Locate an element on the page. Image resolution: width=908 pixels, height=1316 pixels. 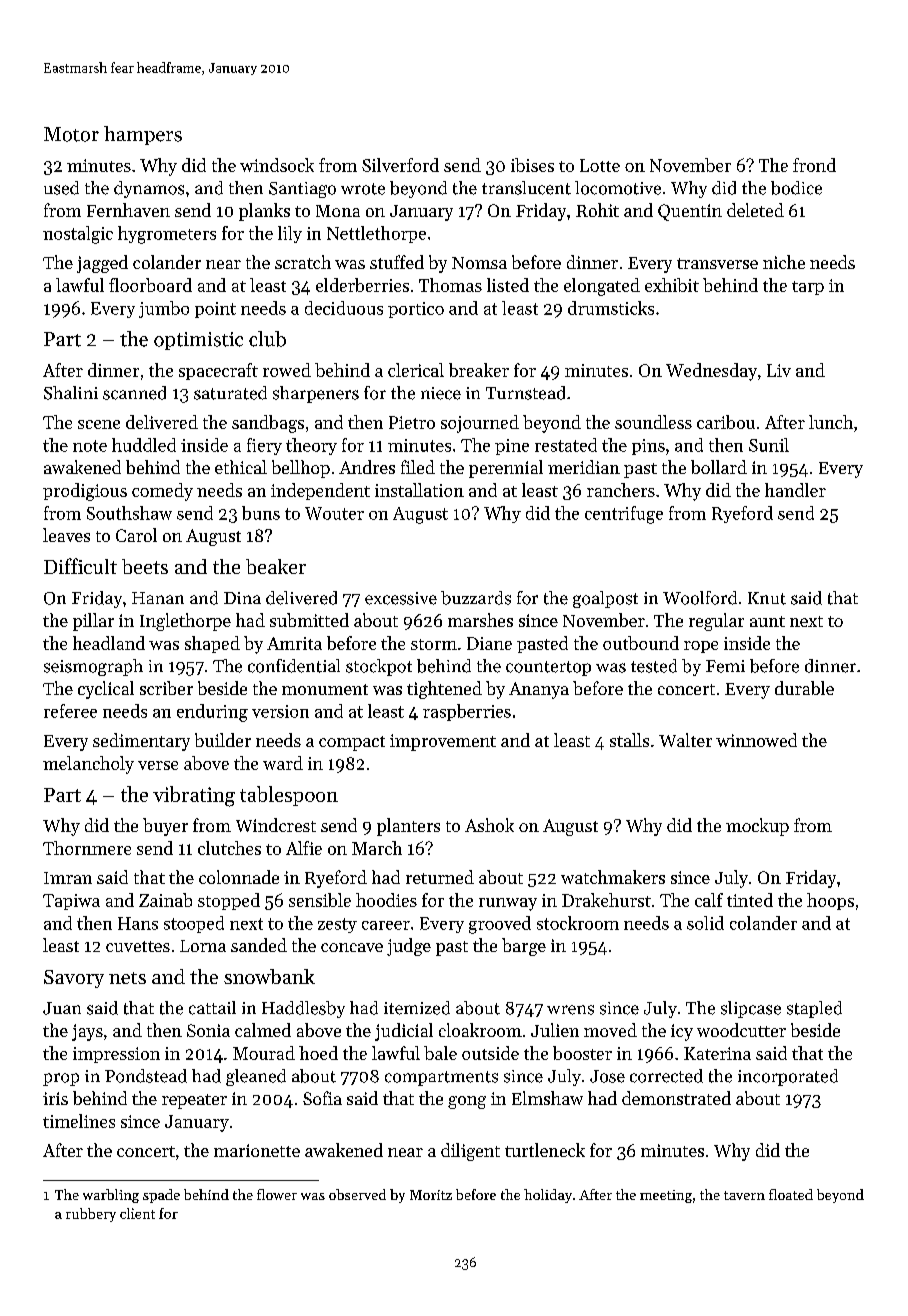
frond is located at coordinates (814, 165).
